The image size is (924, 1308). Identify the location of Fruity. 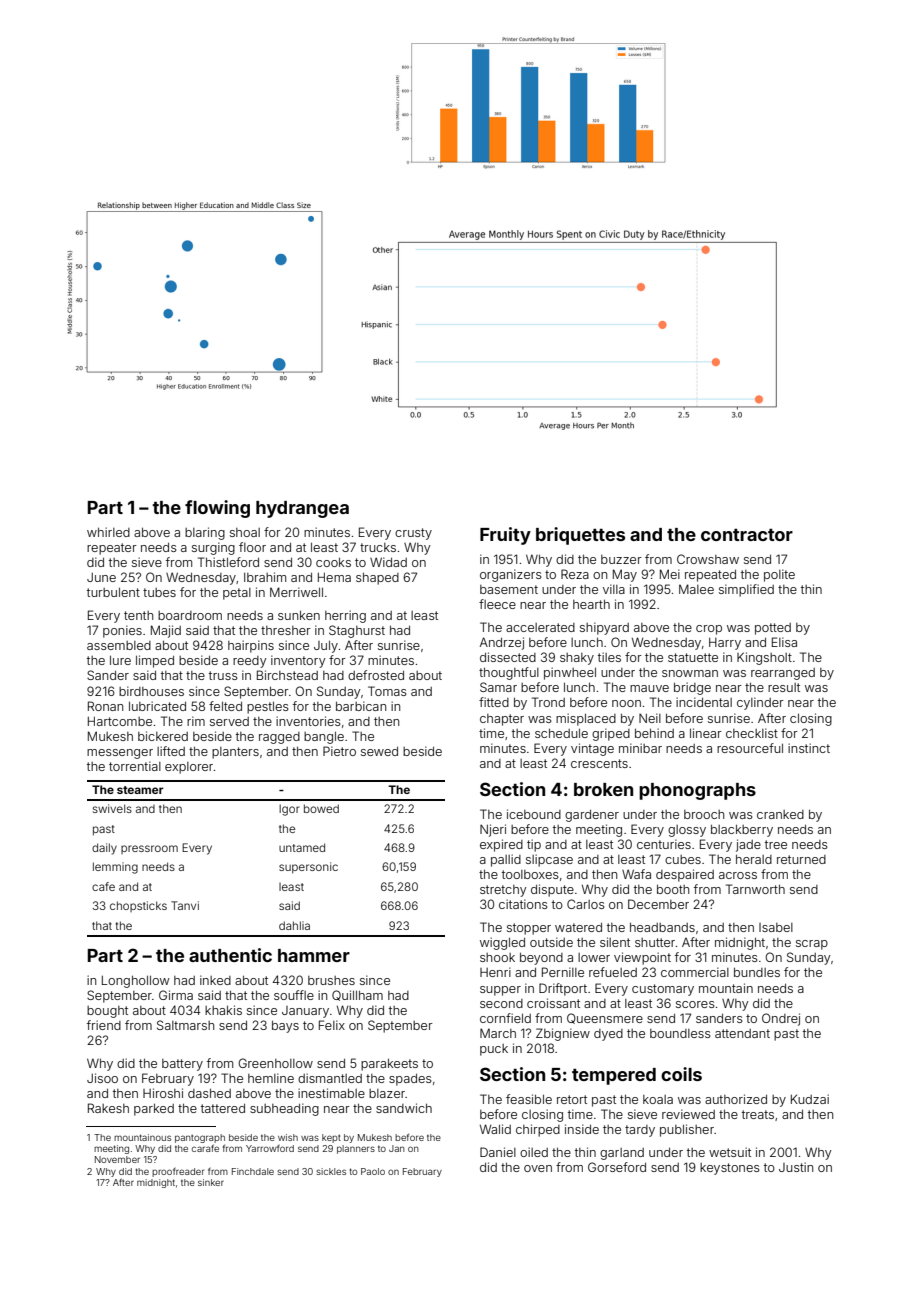
(505, 536).
